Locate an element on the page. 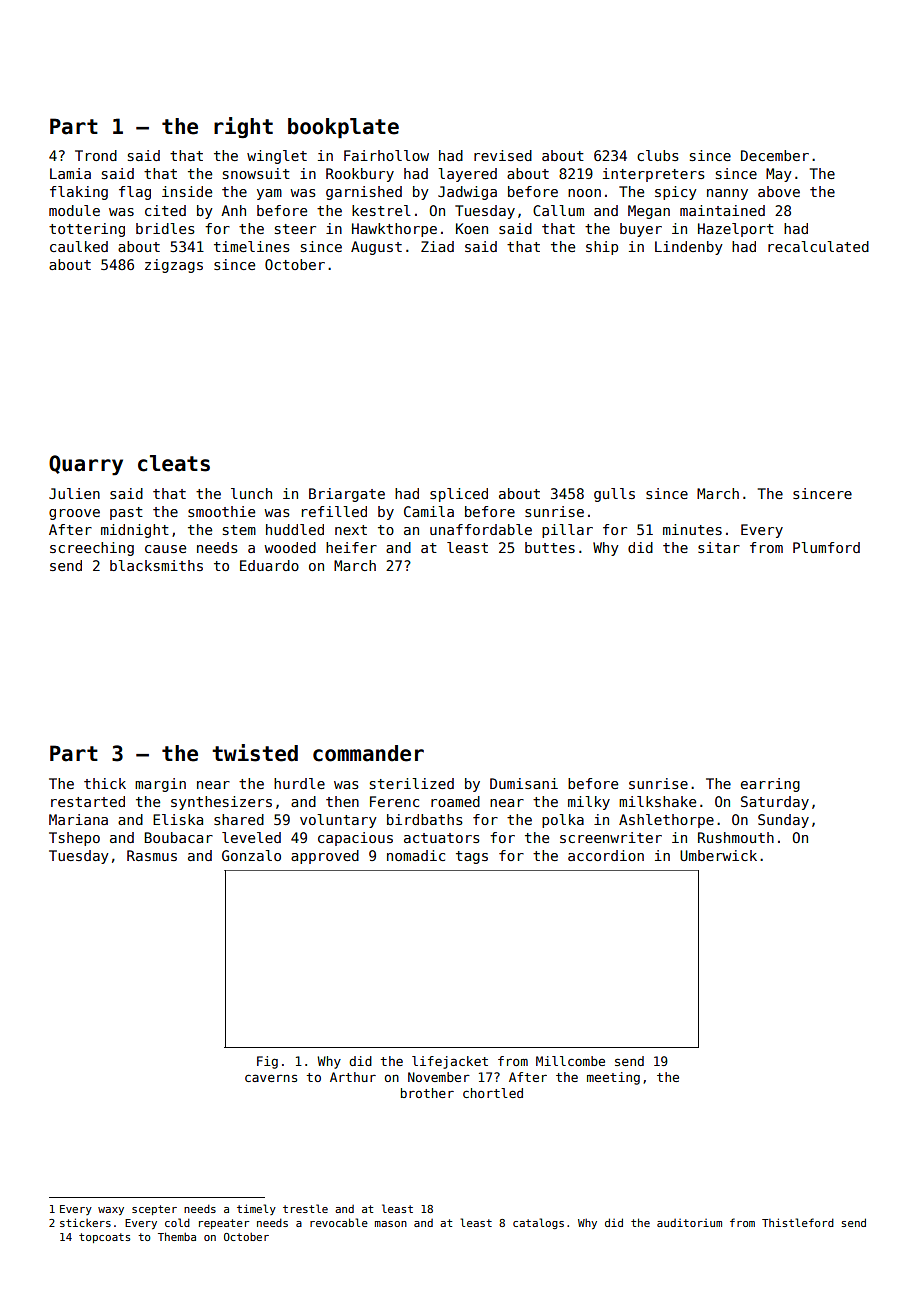  scepter is located at coordinates (154, 1210).
